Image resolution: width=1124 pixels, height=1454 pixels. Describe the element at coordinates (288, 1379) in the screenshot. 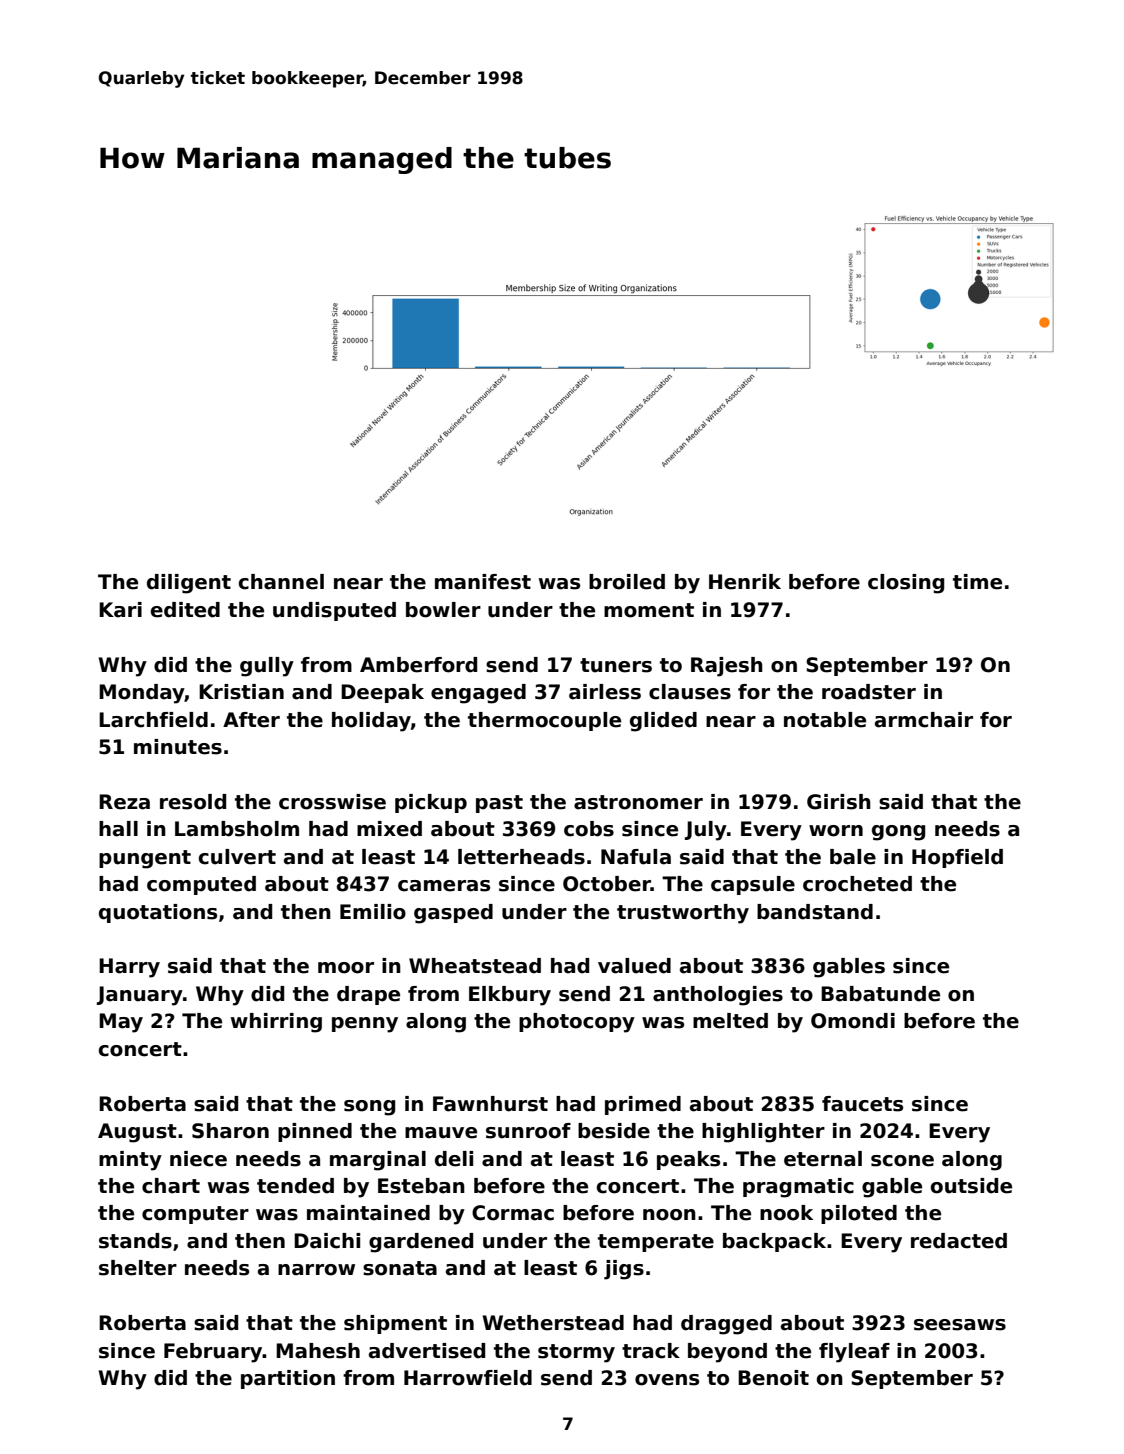

I see `partition` at that location.
